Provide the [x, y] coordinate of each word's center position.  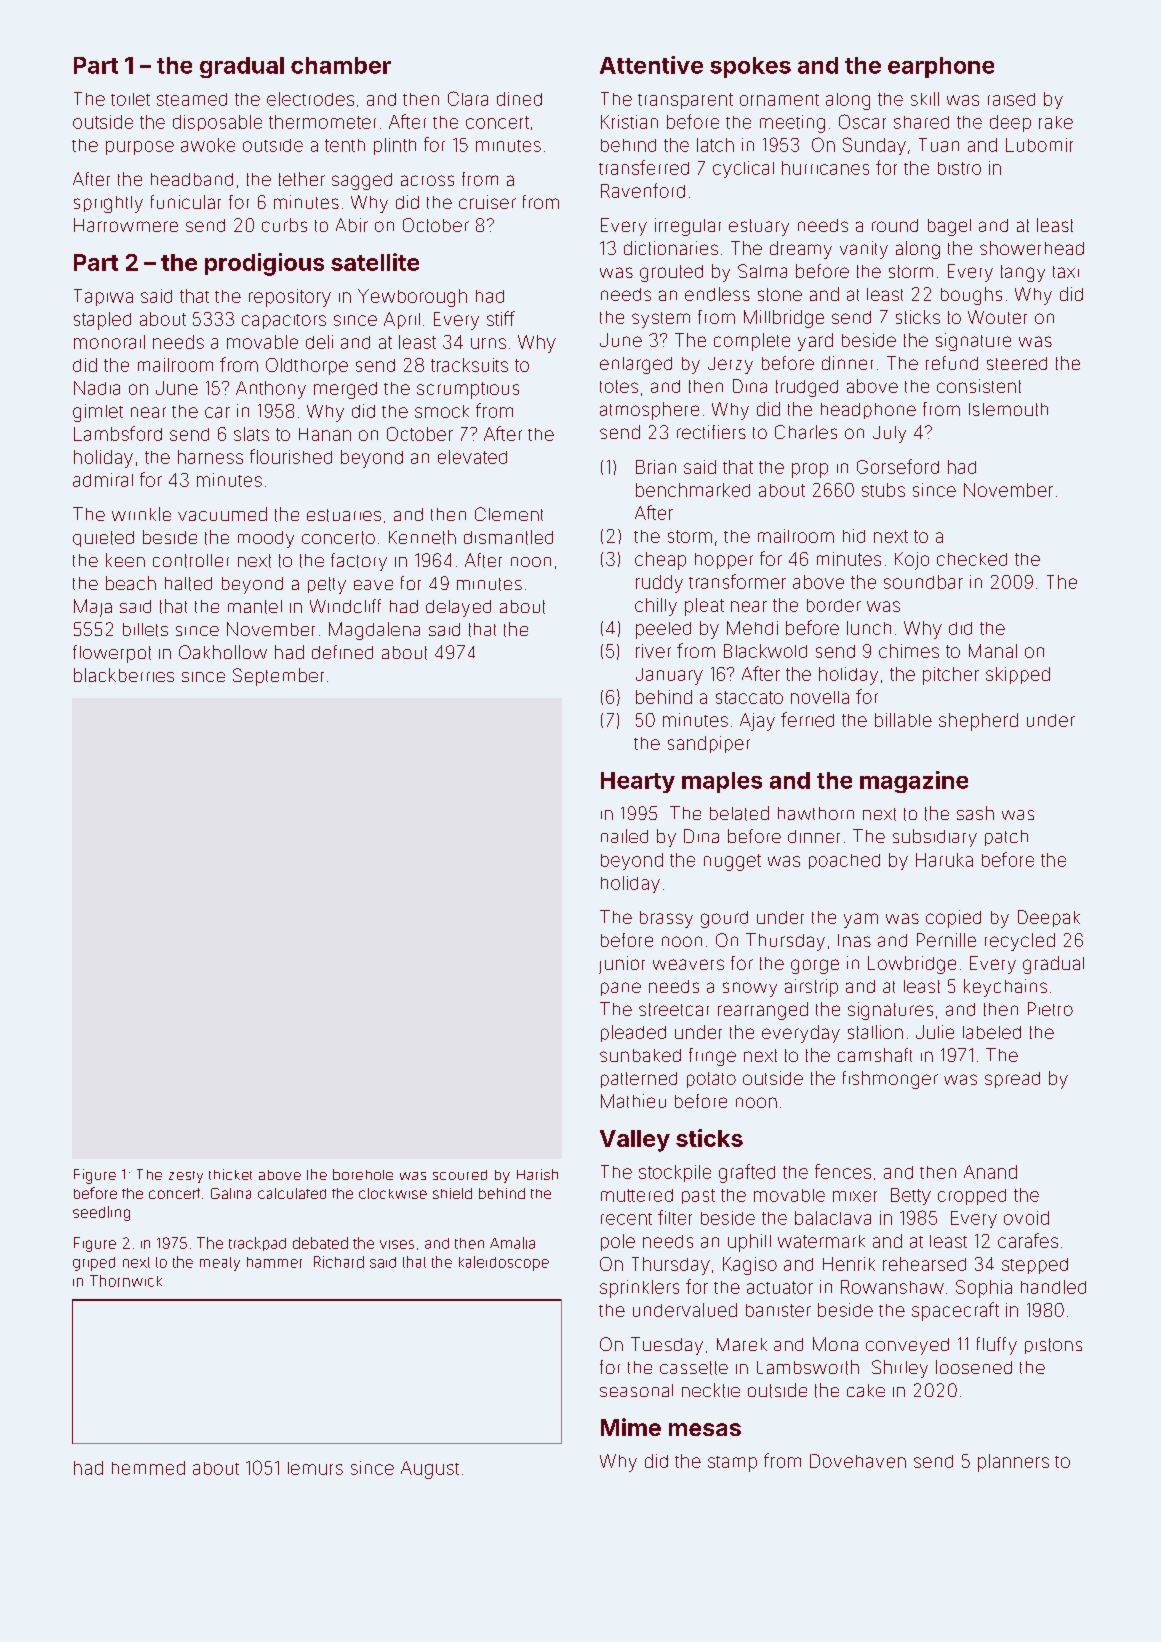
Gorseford [898, 466]
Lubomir [1039, 145]
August [430, 1470]
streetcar [674, 1009]
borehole [363, 1174]
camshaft [875, 1055]
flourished [291, 456]
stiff [501, 318]
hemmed [148, 1468]
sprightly [108, 204]
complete [752, 342]
